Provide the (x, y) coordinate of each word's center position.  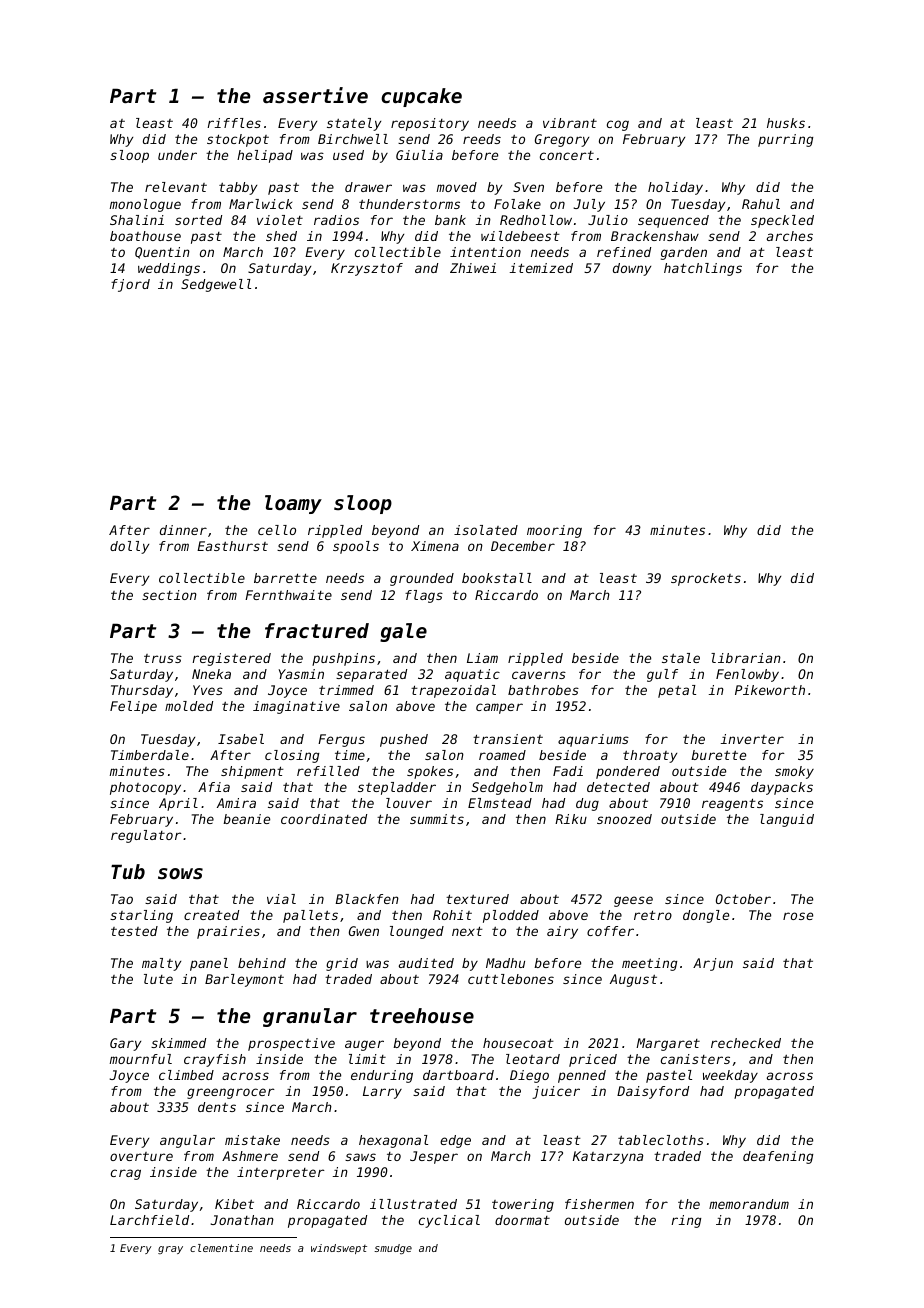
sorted (198, 220)
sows (180, 874)
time (350, 755)
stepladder (397, 788)
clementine (221, 1248)
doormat (522, 1220)
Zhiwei (473, 268)
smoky (794, 772)
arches (790, 236)
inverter (752, 739)
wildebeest (520, 236)
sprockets (706, 579)
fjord (130, 285)
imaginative (296, 707)
